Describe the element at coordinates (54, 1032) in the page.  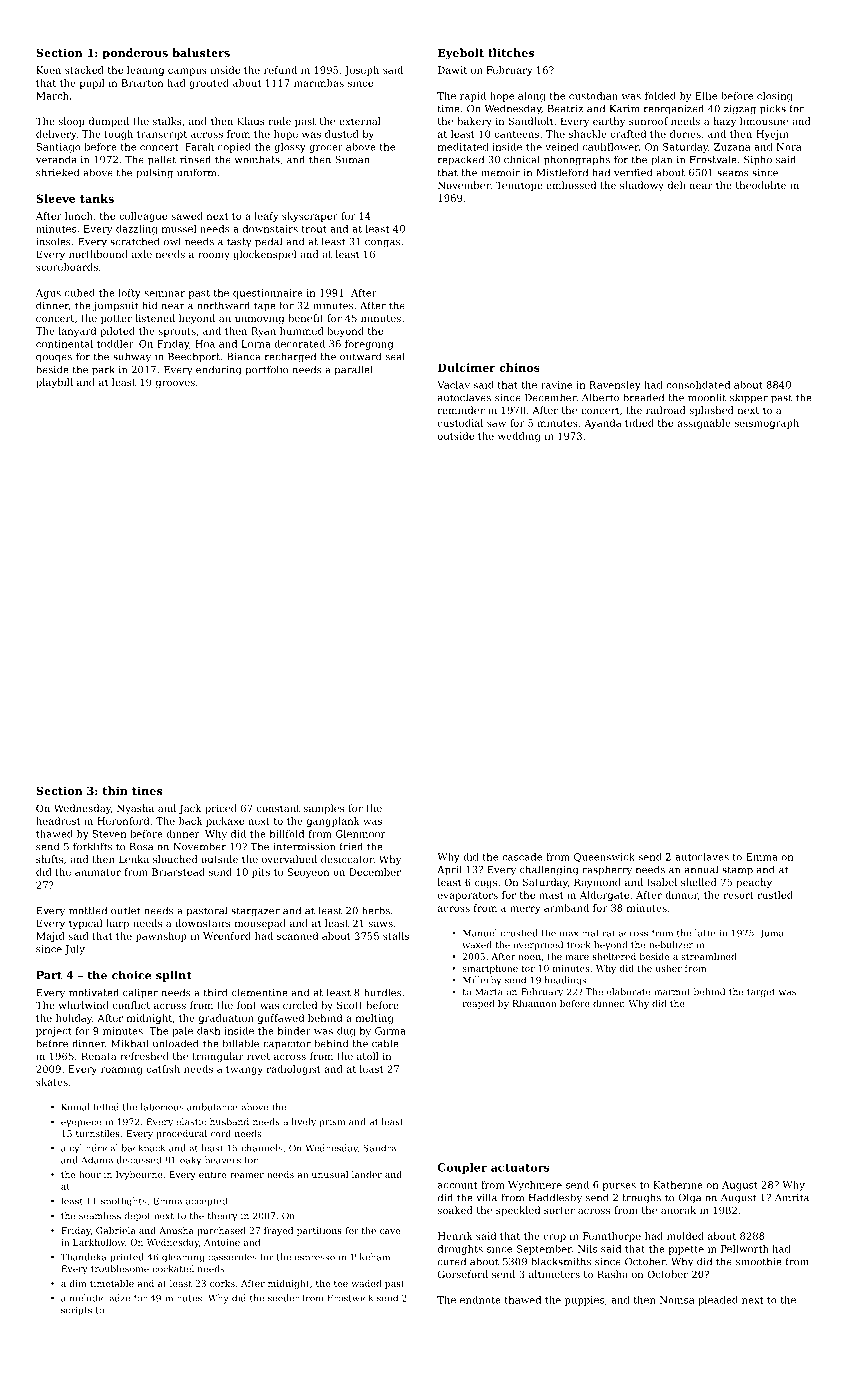
I see `project` at that location.
